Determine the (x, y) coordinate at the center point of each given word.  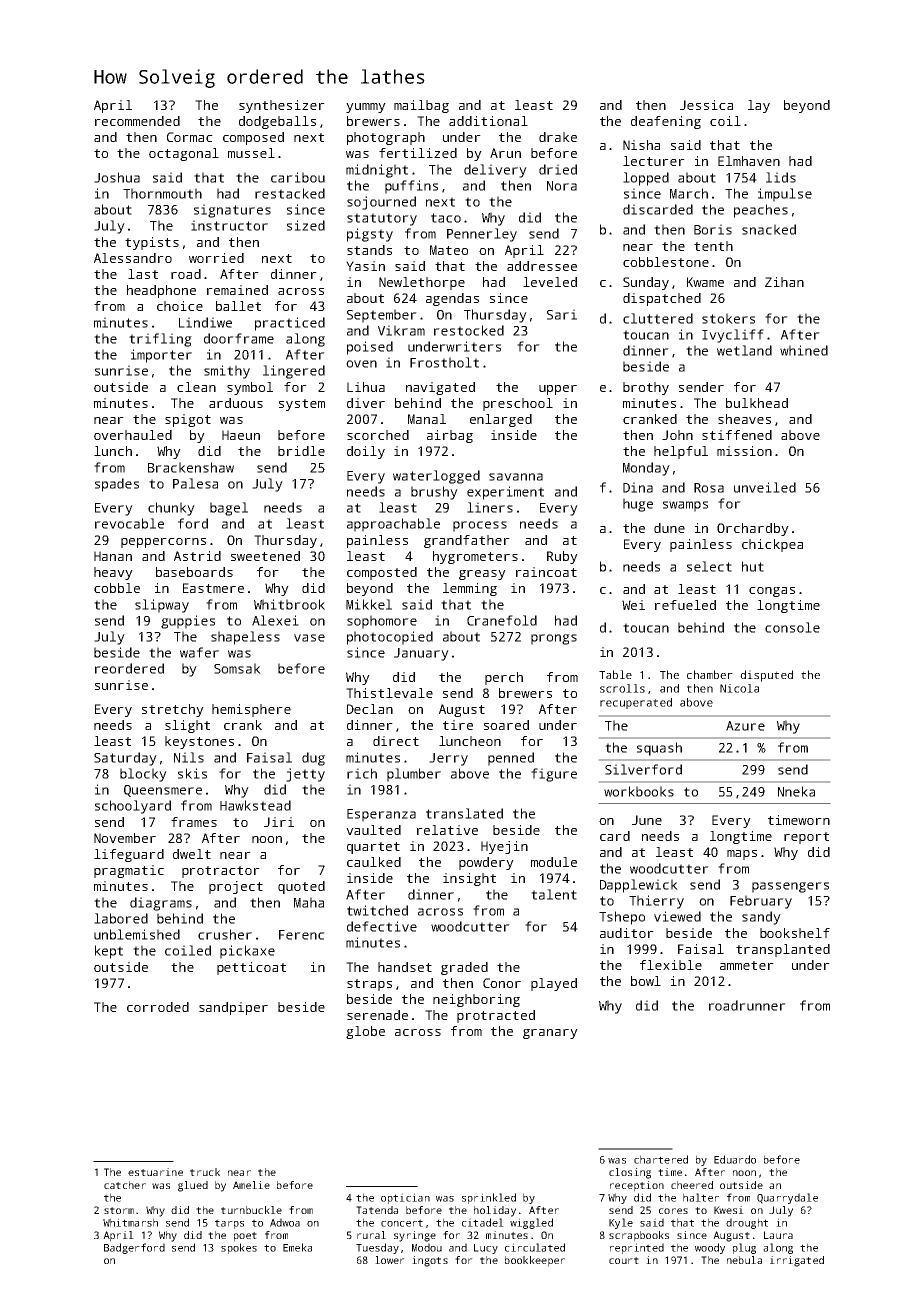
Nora (562, 186)
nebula (744, 1260)
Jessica (706, 105)
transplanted (783, 950)
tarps (229, 1224)
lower (390, 1260)
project (236, 887)
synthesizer (282, 106)
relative (447, 830)
